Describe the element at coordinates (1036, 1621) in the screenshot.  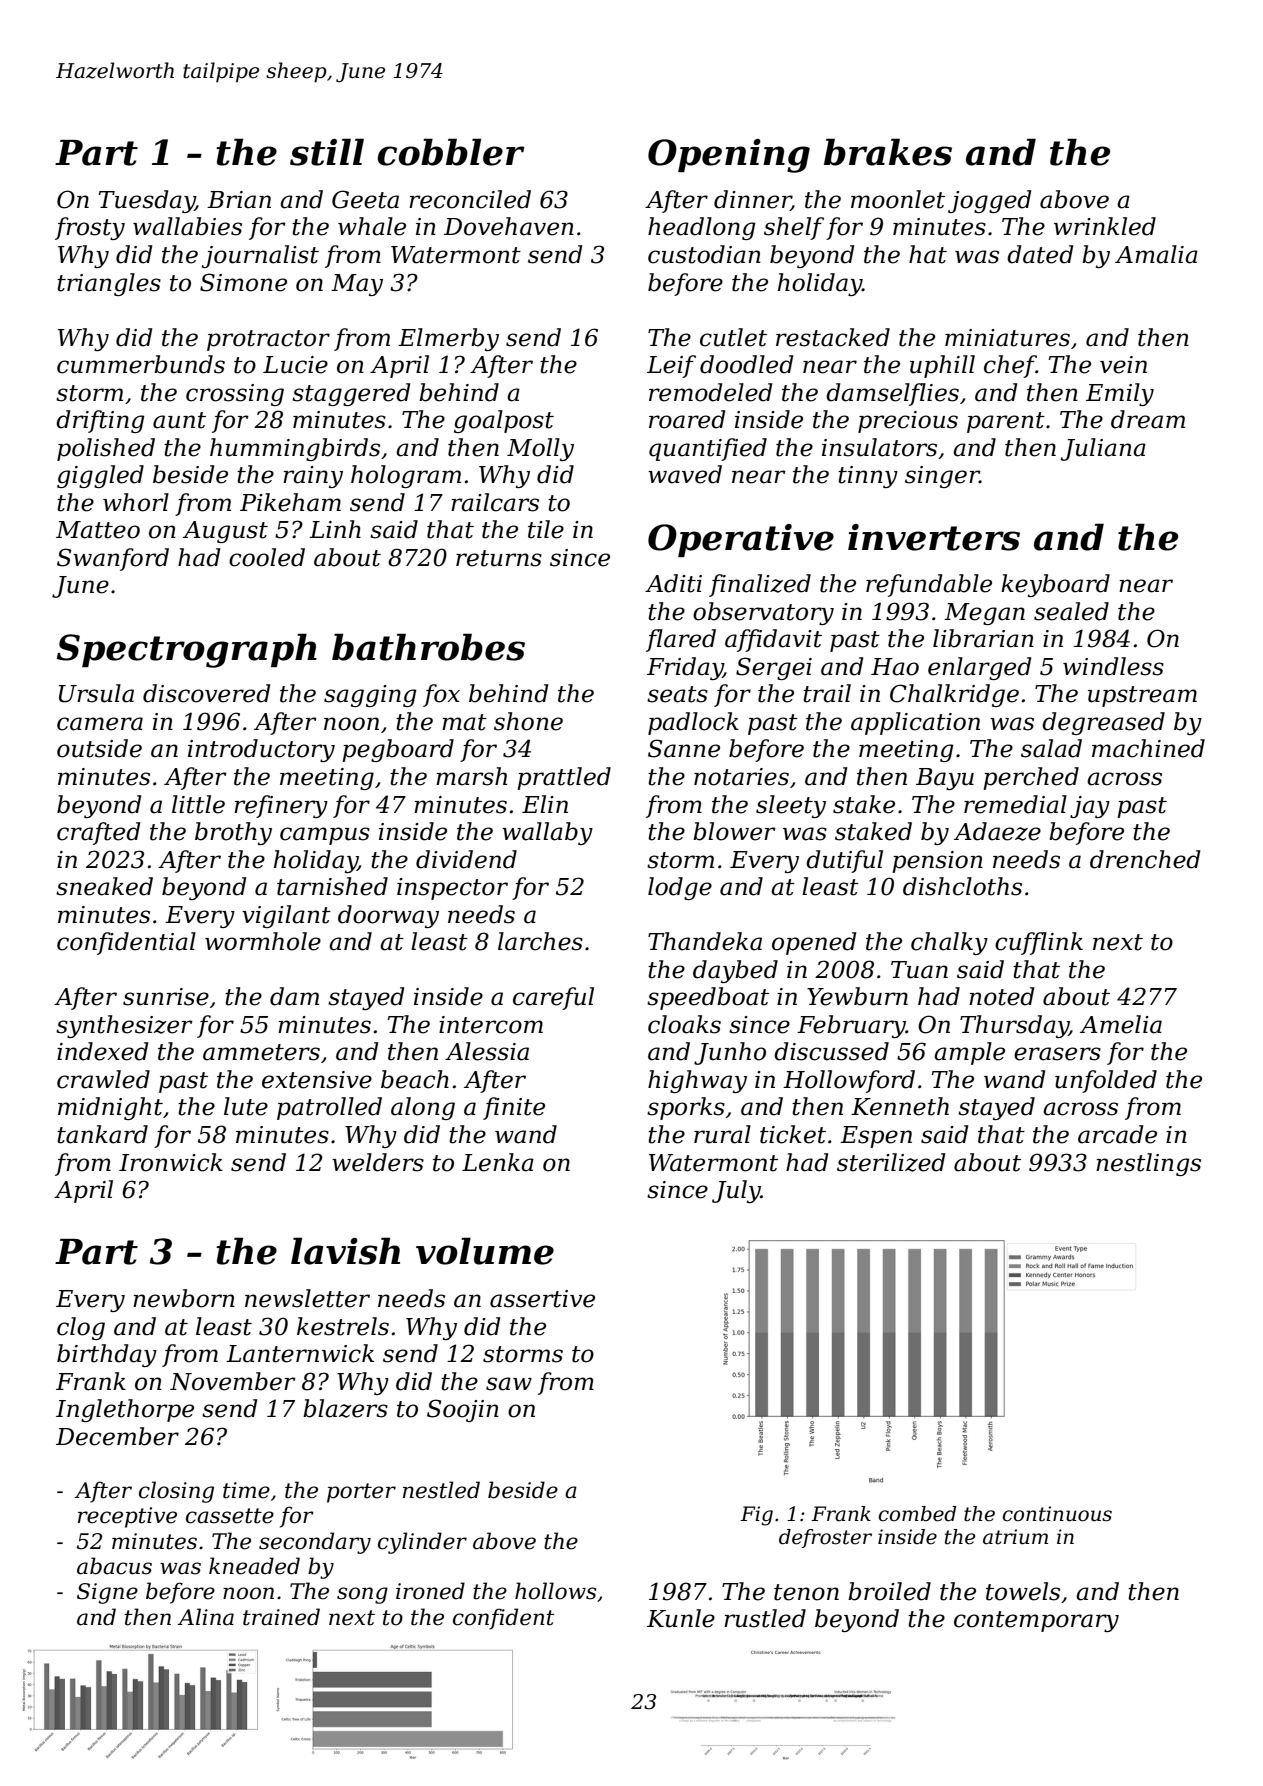
I see `contemporary` at that location.
